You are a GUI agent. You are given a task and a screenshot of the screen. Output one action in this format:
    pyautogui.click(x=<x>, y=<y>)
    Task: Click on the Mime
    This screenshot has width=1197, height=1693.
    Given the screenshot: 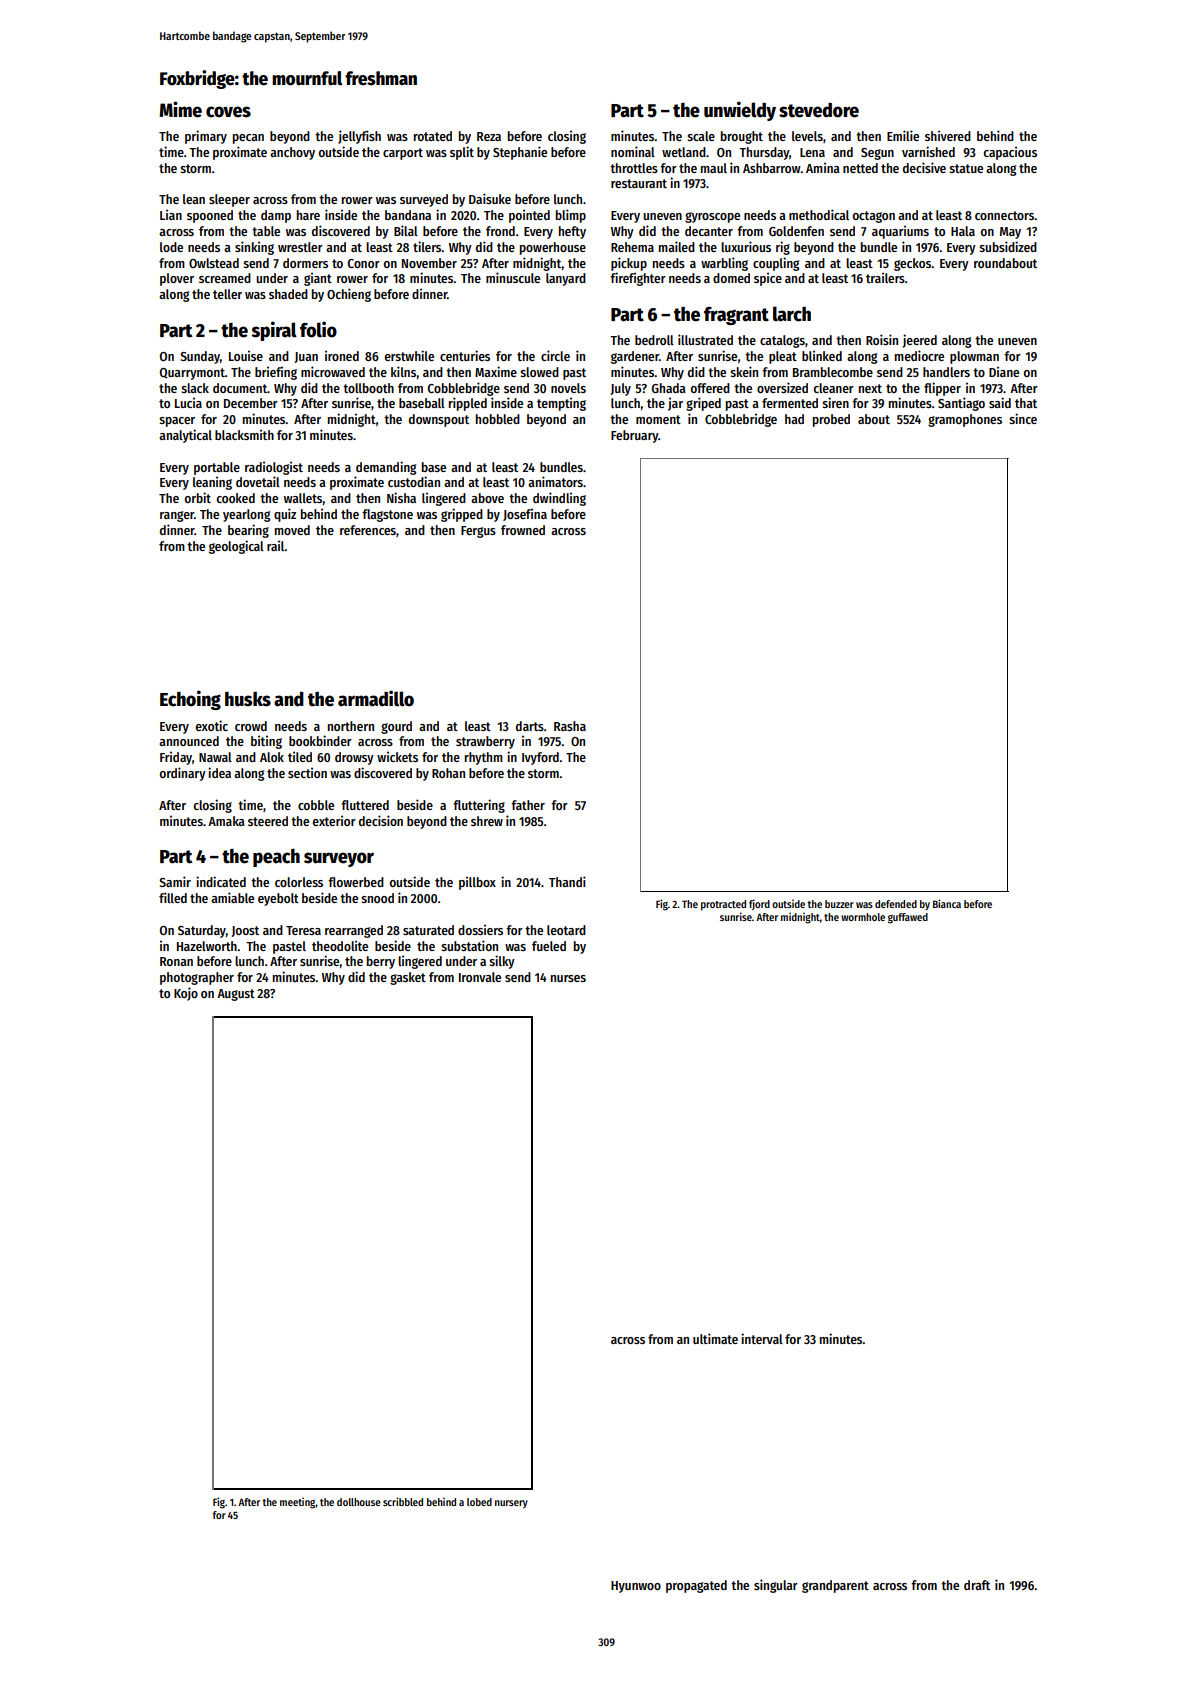 What is the action you would take?
    pyautogui.click(x=180, y=109)
